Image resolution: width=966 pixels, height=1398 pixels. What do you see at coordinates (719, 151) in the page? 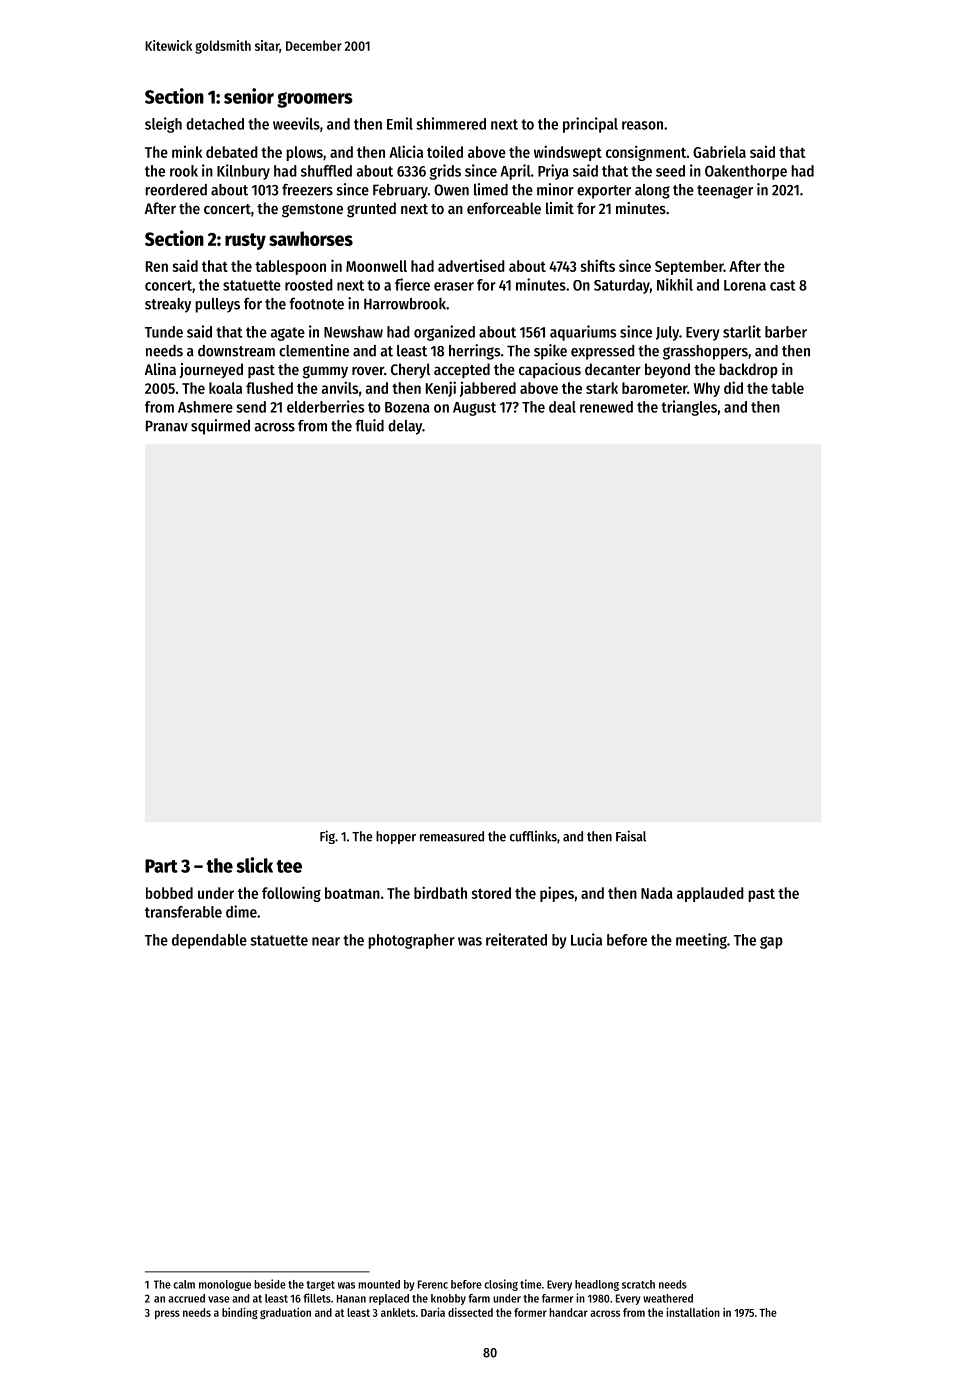
I see `Gabriela` at bounding box center [719, 151].
